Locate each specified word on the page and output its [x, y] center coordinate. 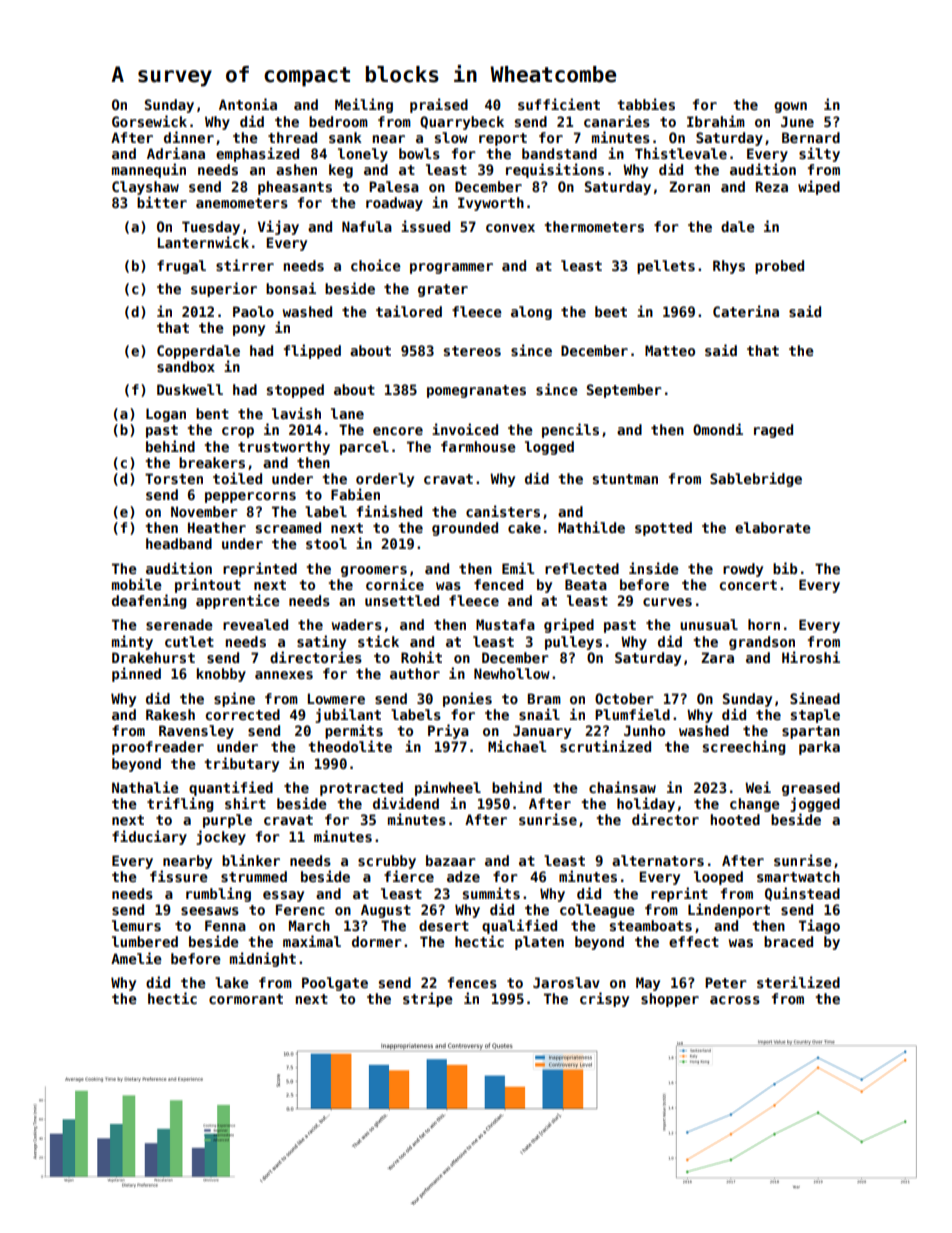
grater [443, 290]
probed [779, 267]
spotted [663, 529]
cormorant [246, 999]
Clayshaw [145, 188]
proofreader [158, 748]
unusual [709, 624]
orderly [385, 480]
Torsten [174, 478]
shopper [670, 1000]
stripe [428, 999]
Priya [448, 731]
